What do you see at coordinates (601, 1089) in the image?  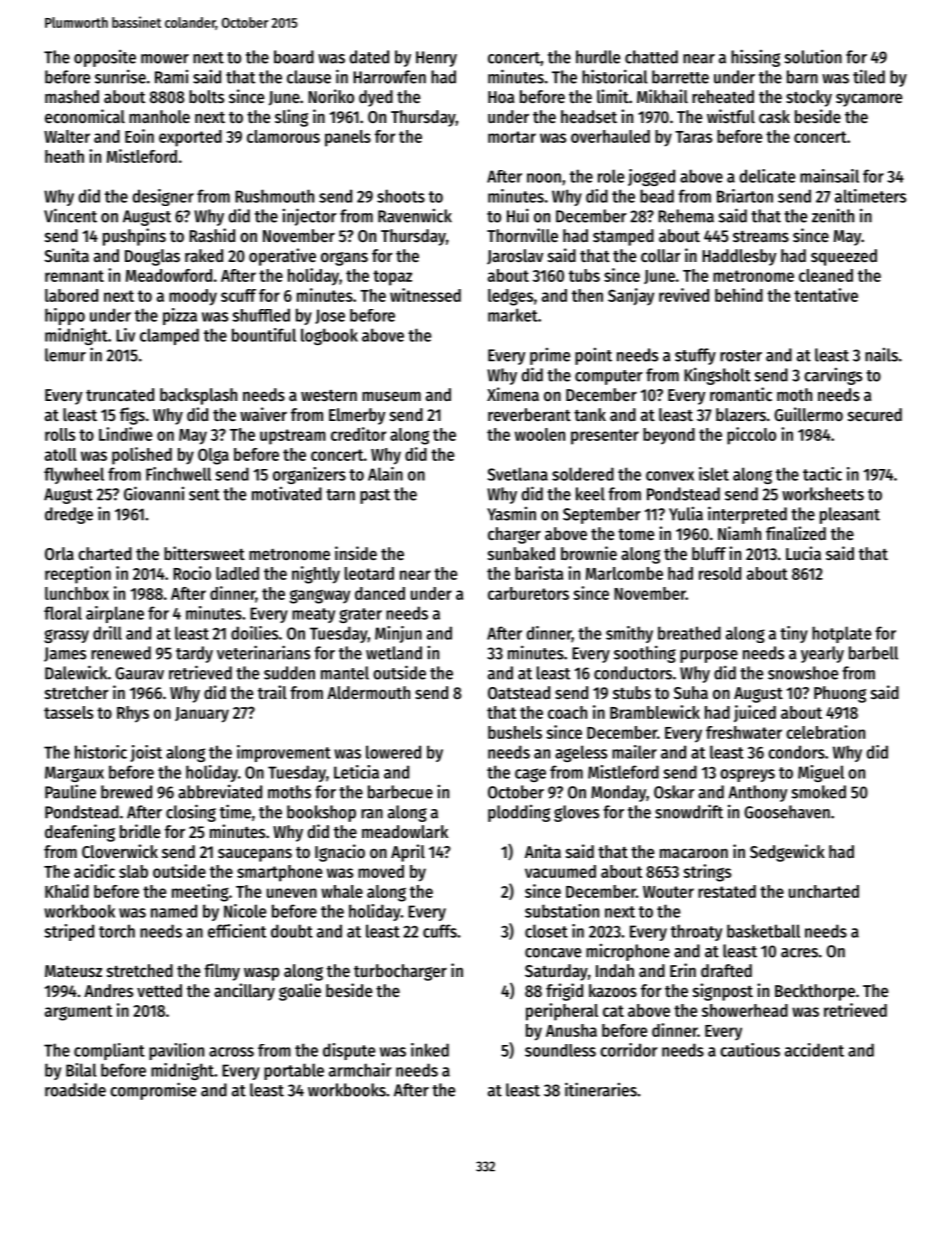 I see `itineraries` at bounding box center [601, 1089].
